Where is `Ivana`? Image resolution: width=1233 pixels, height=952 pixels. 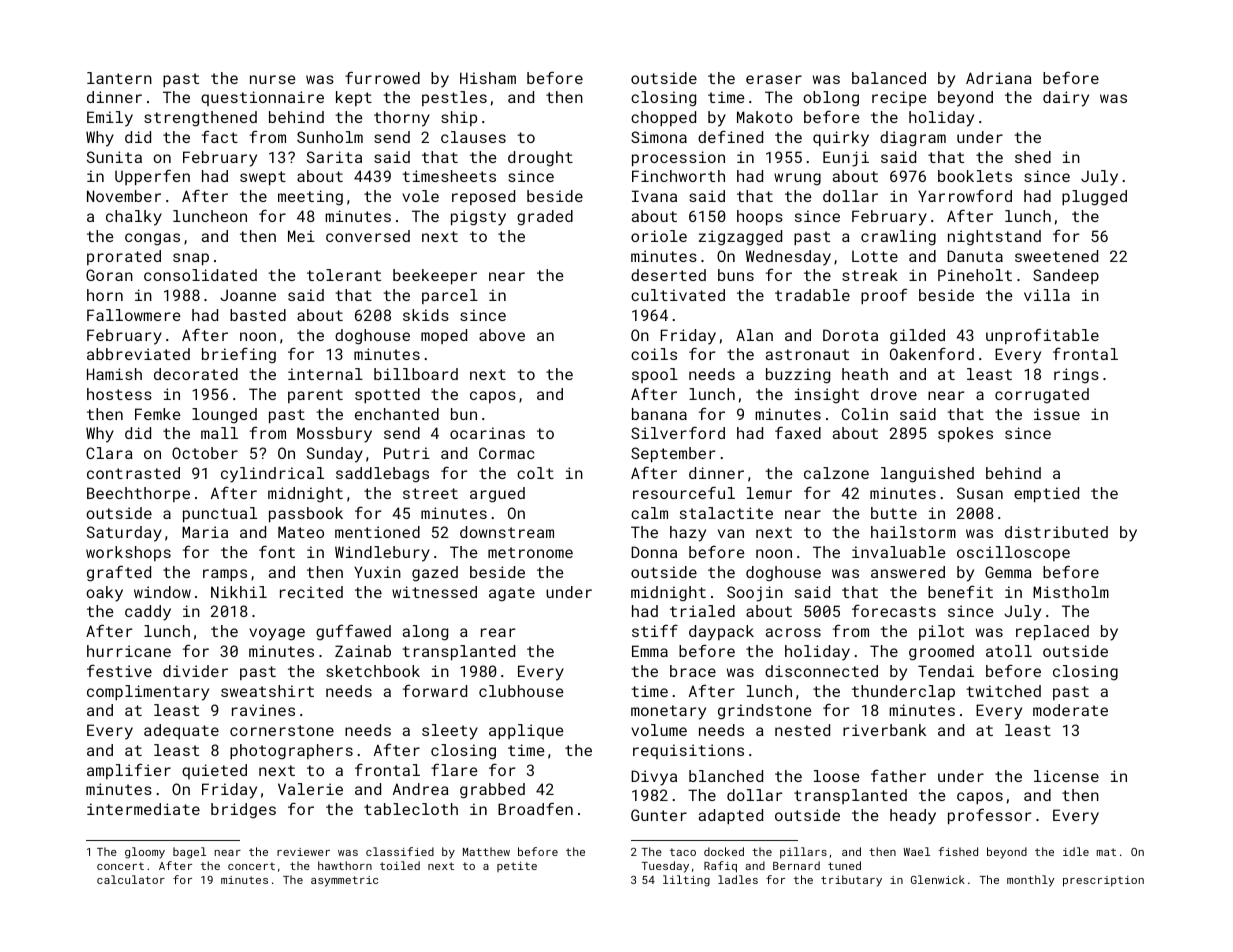
Ivana is located at coordinates (654, 196).
